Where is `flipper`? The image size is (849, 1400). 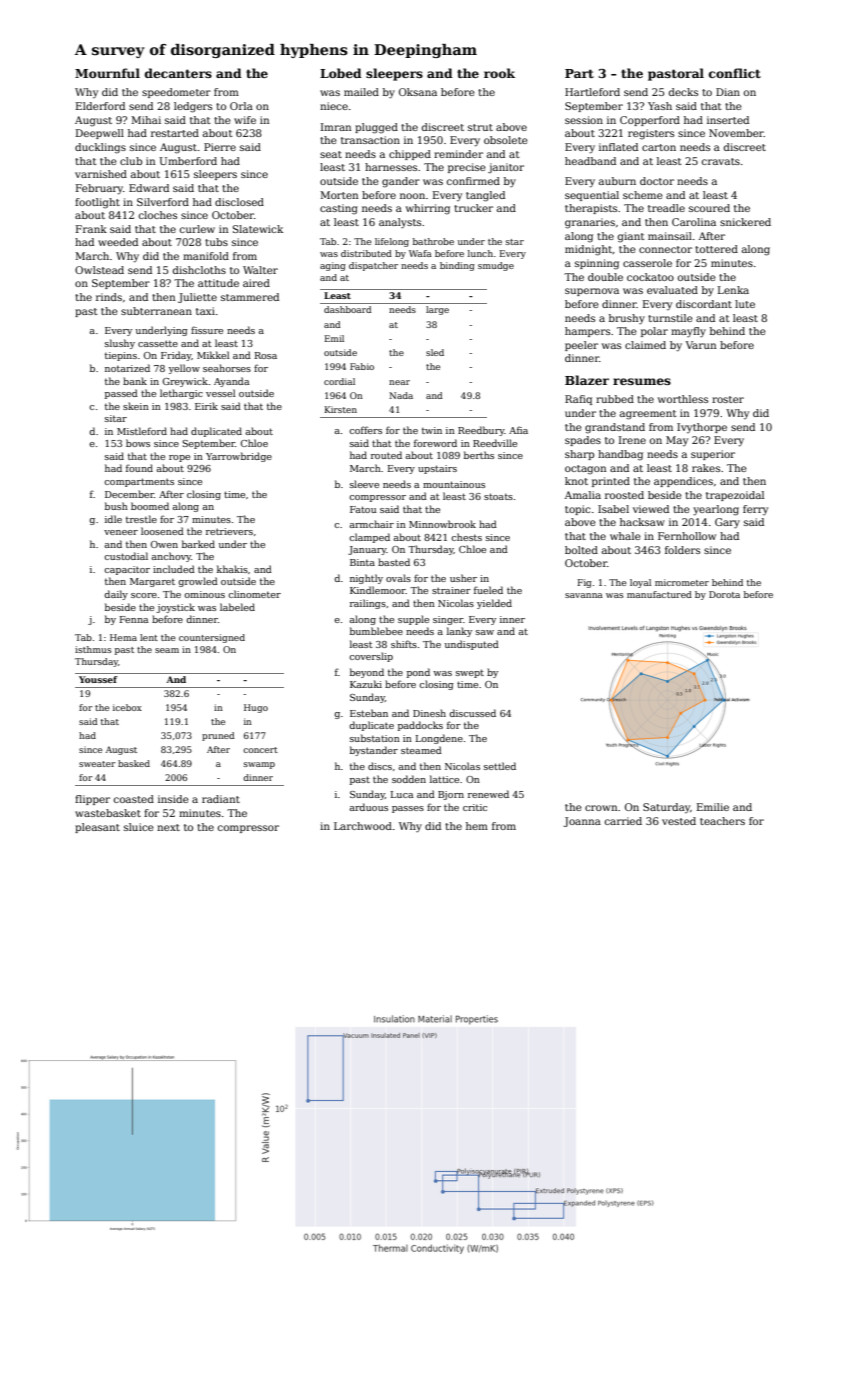 flipper is located at coordinates (92, 800).
